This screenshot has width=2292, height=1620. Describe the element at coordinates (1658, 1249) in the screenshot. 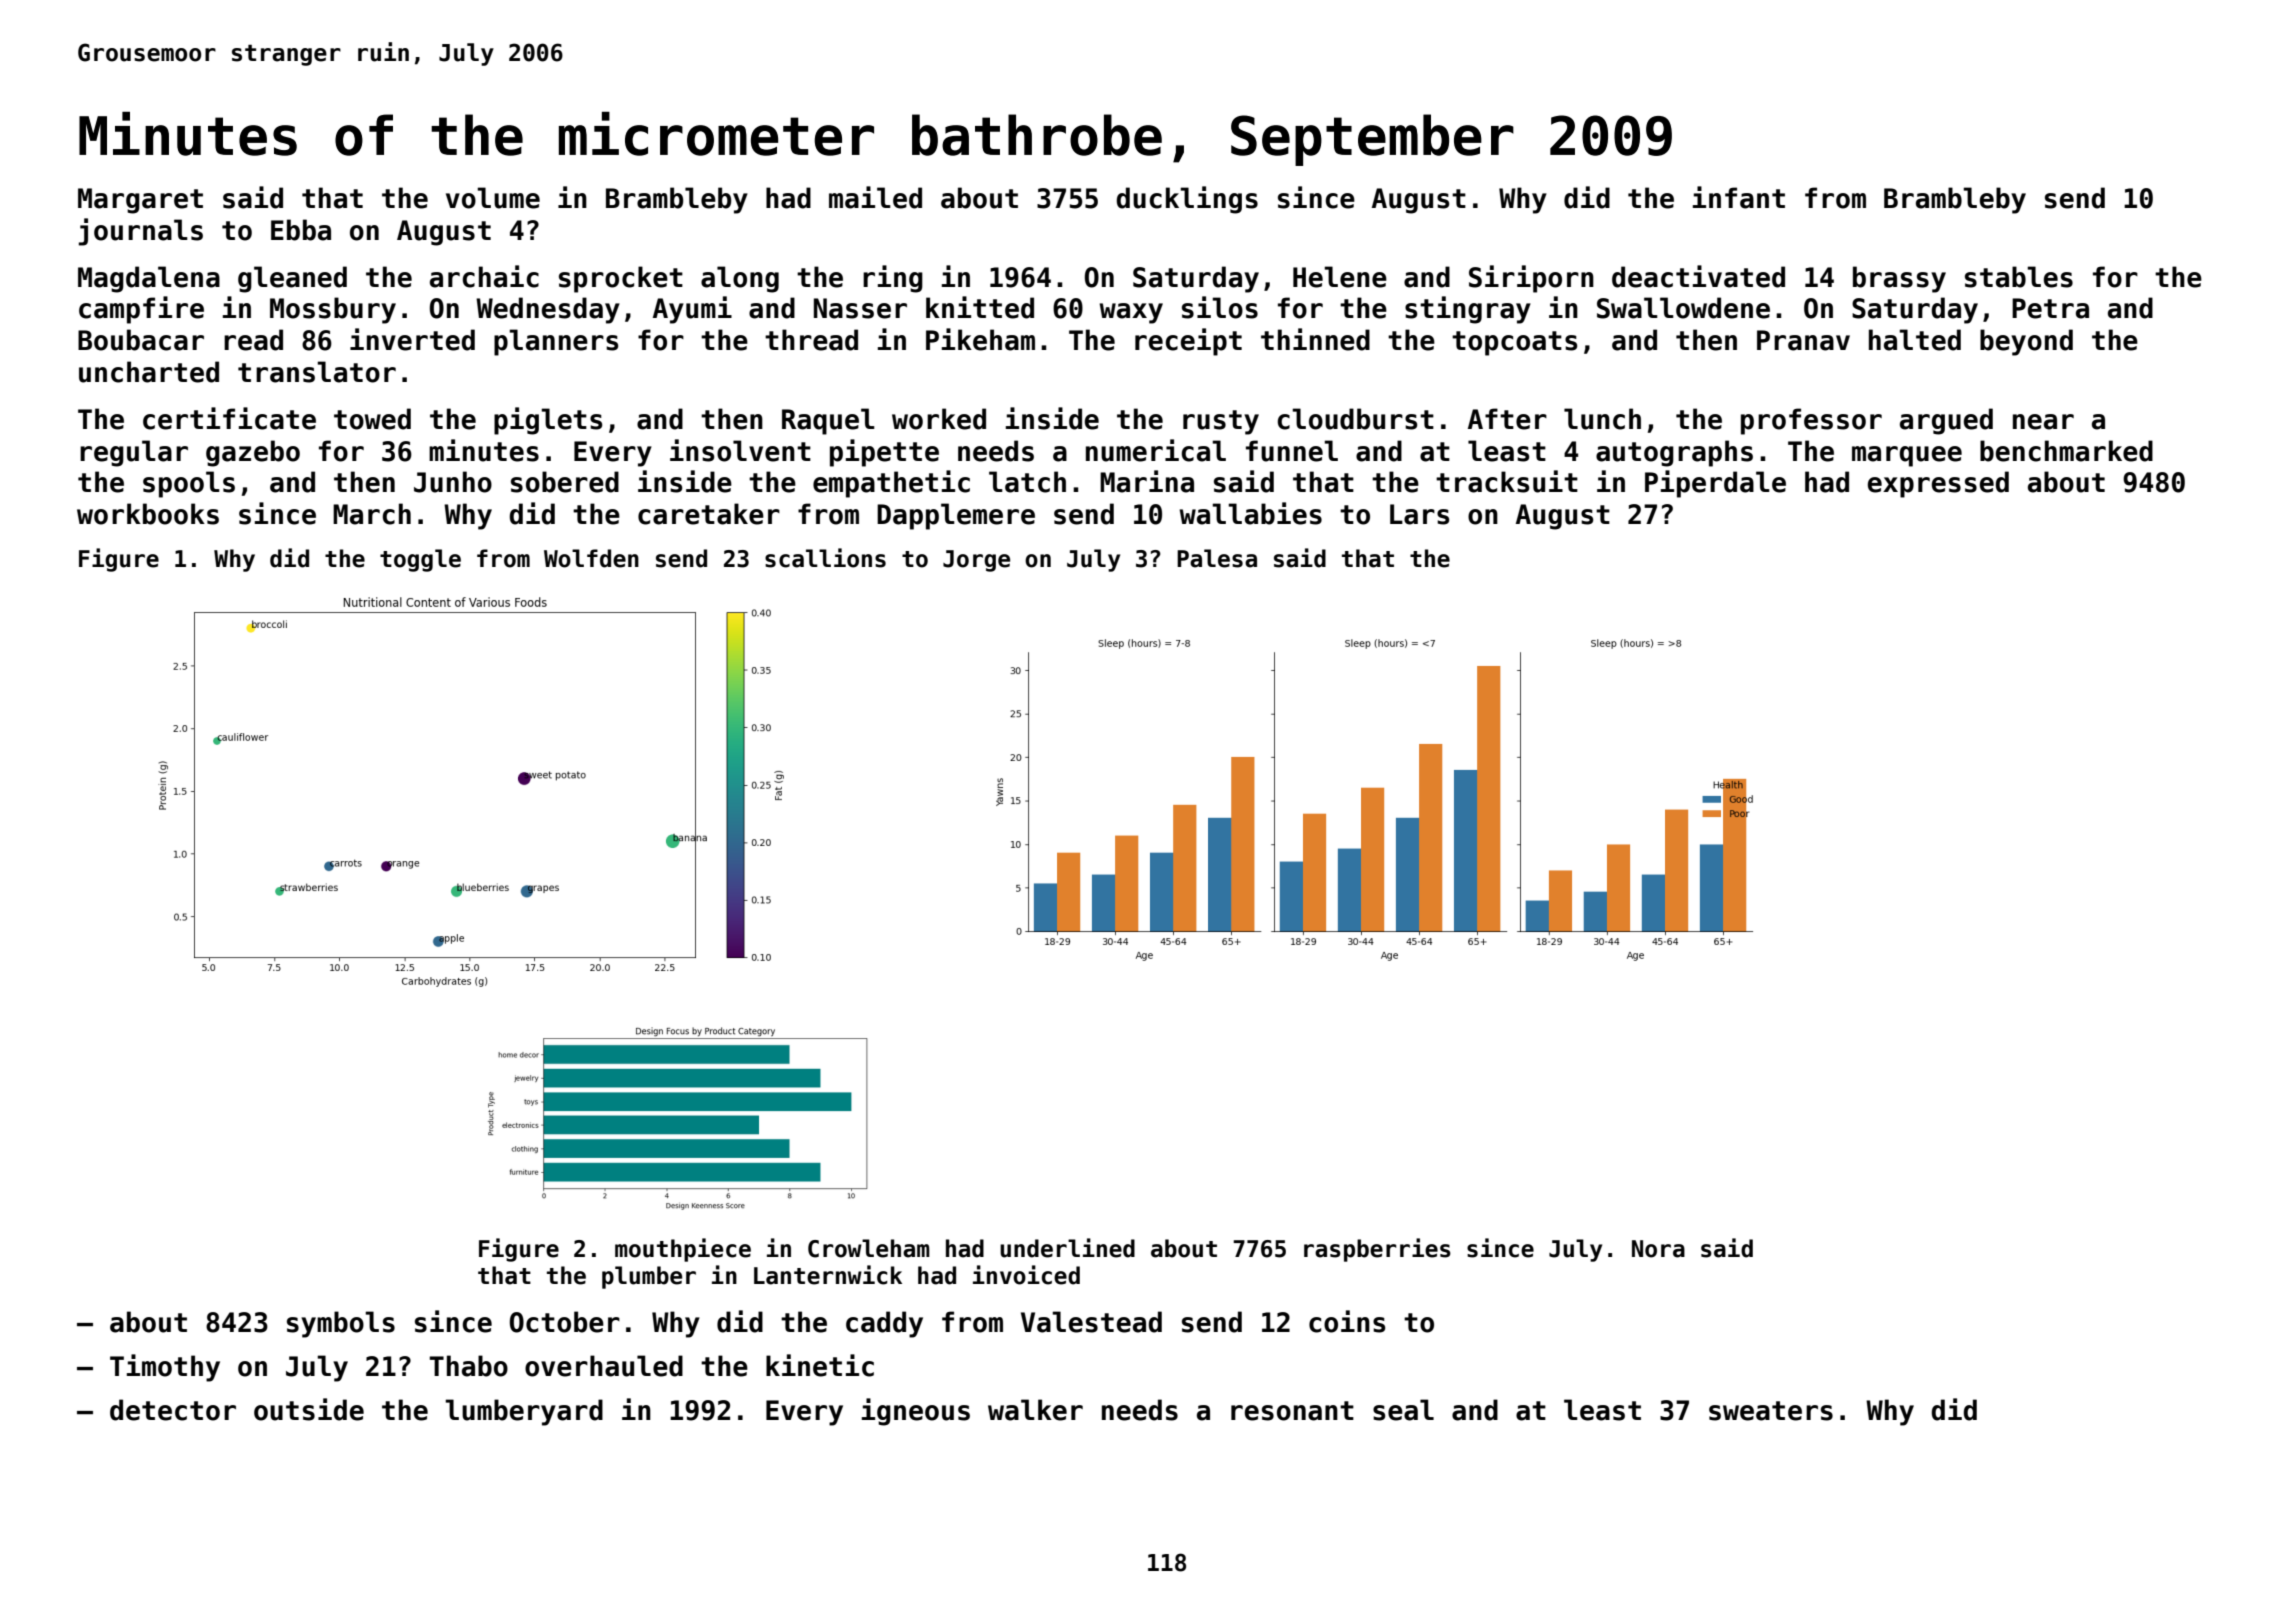

I see `Nora` at that location.
